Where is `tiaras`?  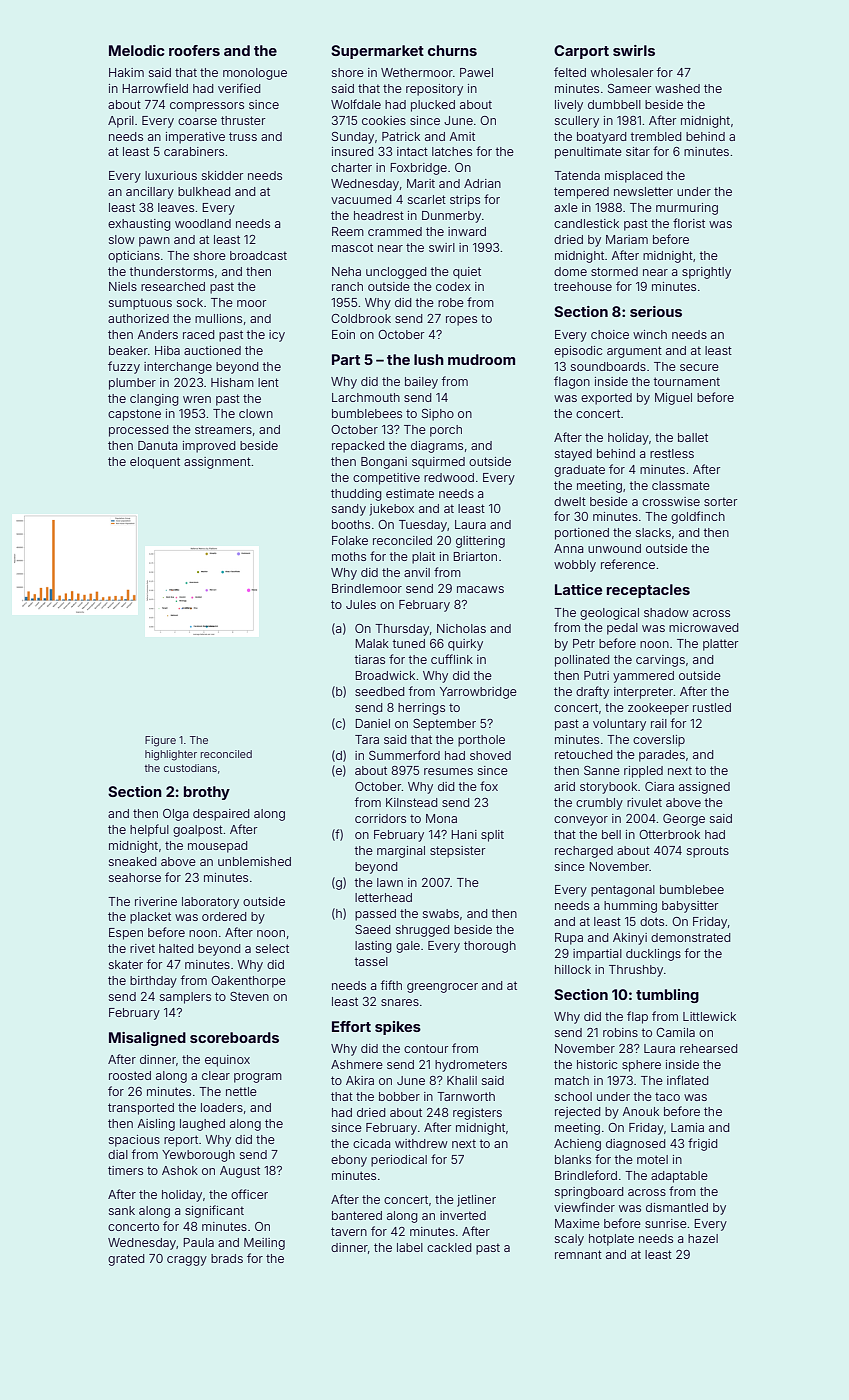 tiaras is located at coordinates (370, 659).
